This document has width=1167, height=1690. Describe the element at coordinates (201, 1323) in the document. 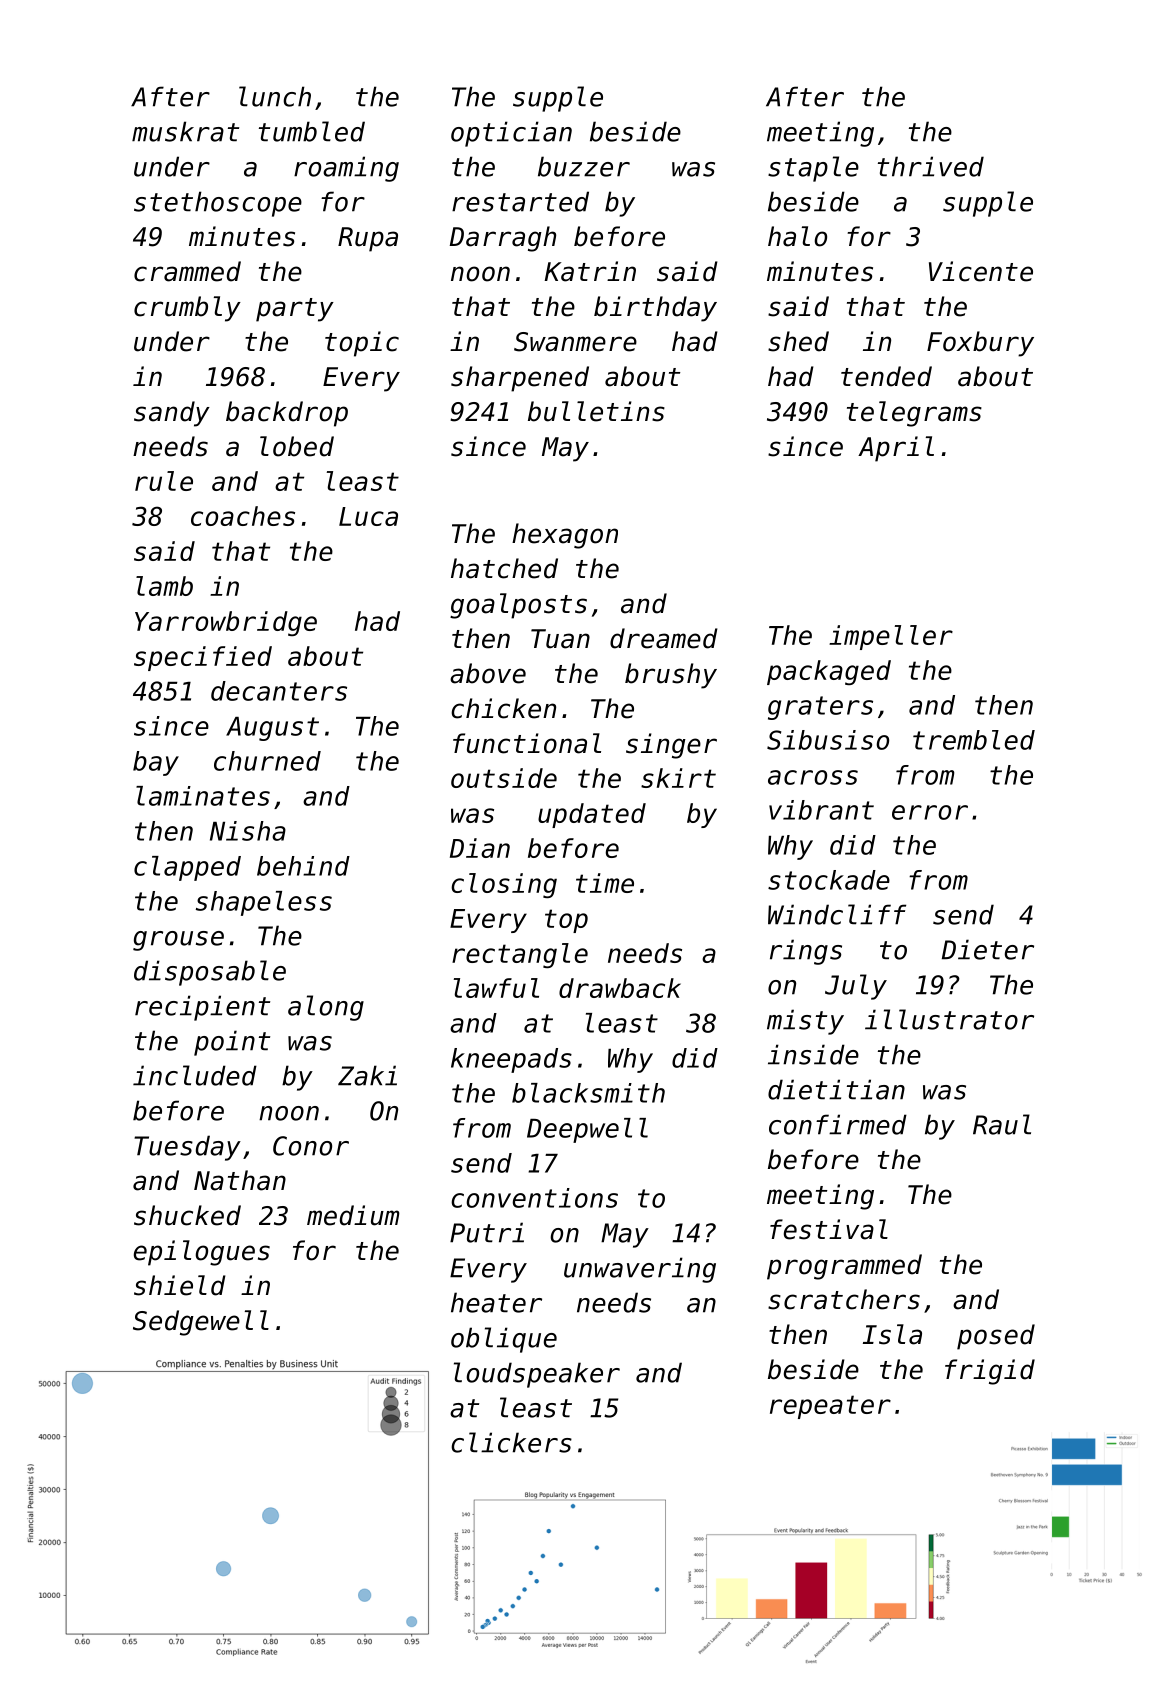

I see `Sedgewell` at that location.
